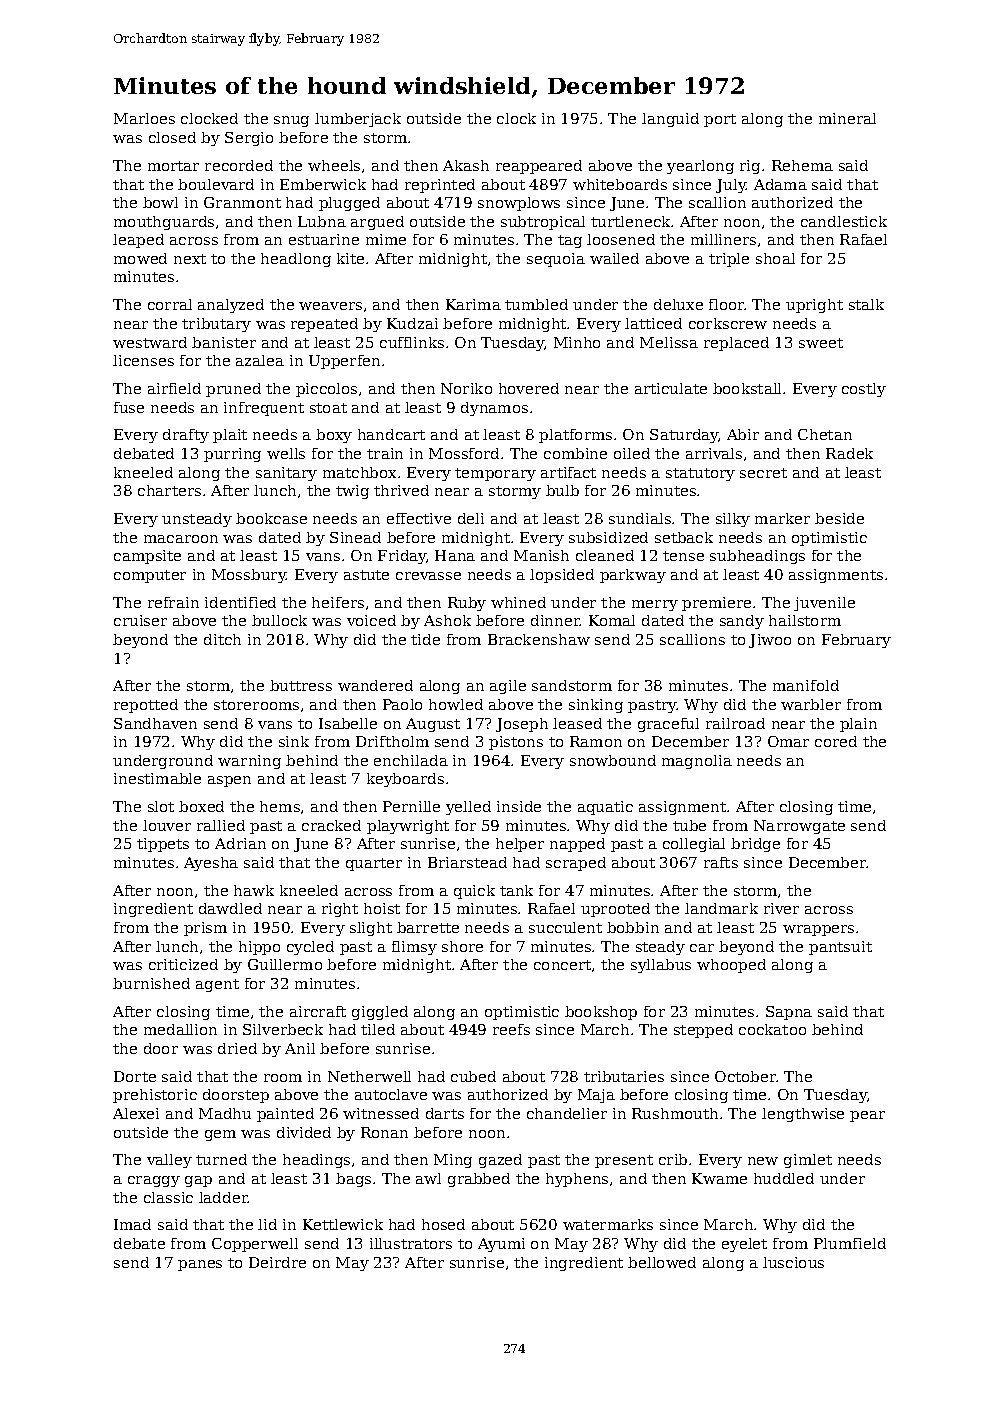 The height and width of the page is (1428, 1006). Describe the element at coordinates (331, 825) in the page. I see `cracked` at that location.
